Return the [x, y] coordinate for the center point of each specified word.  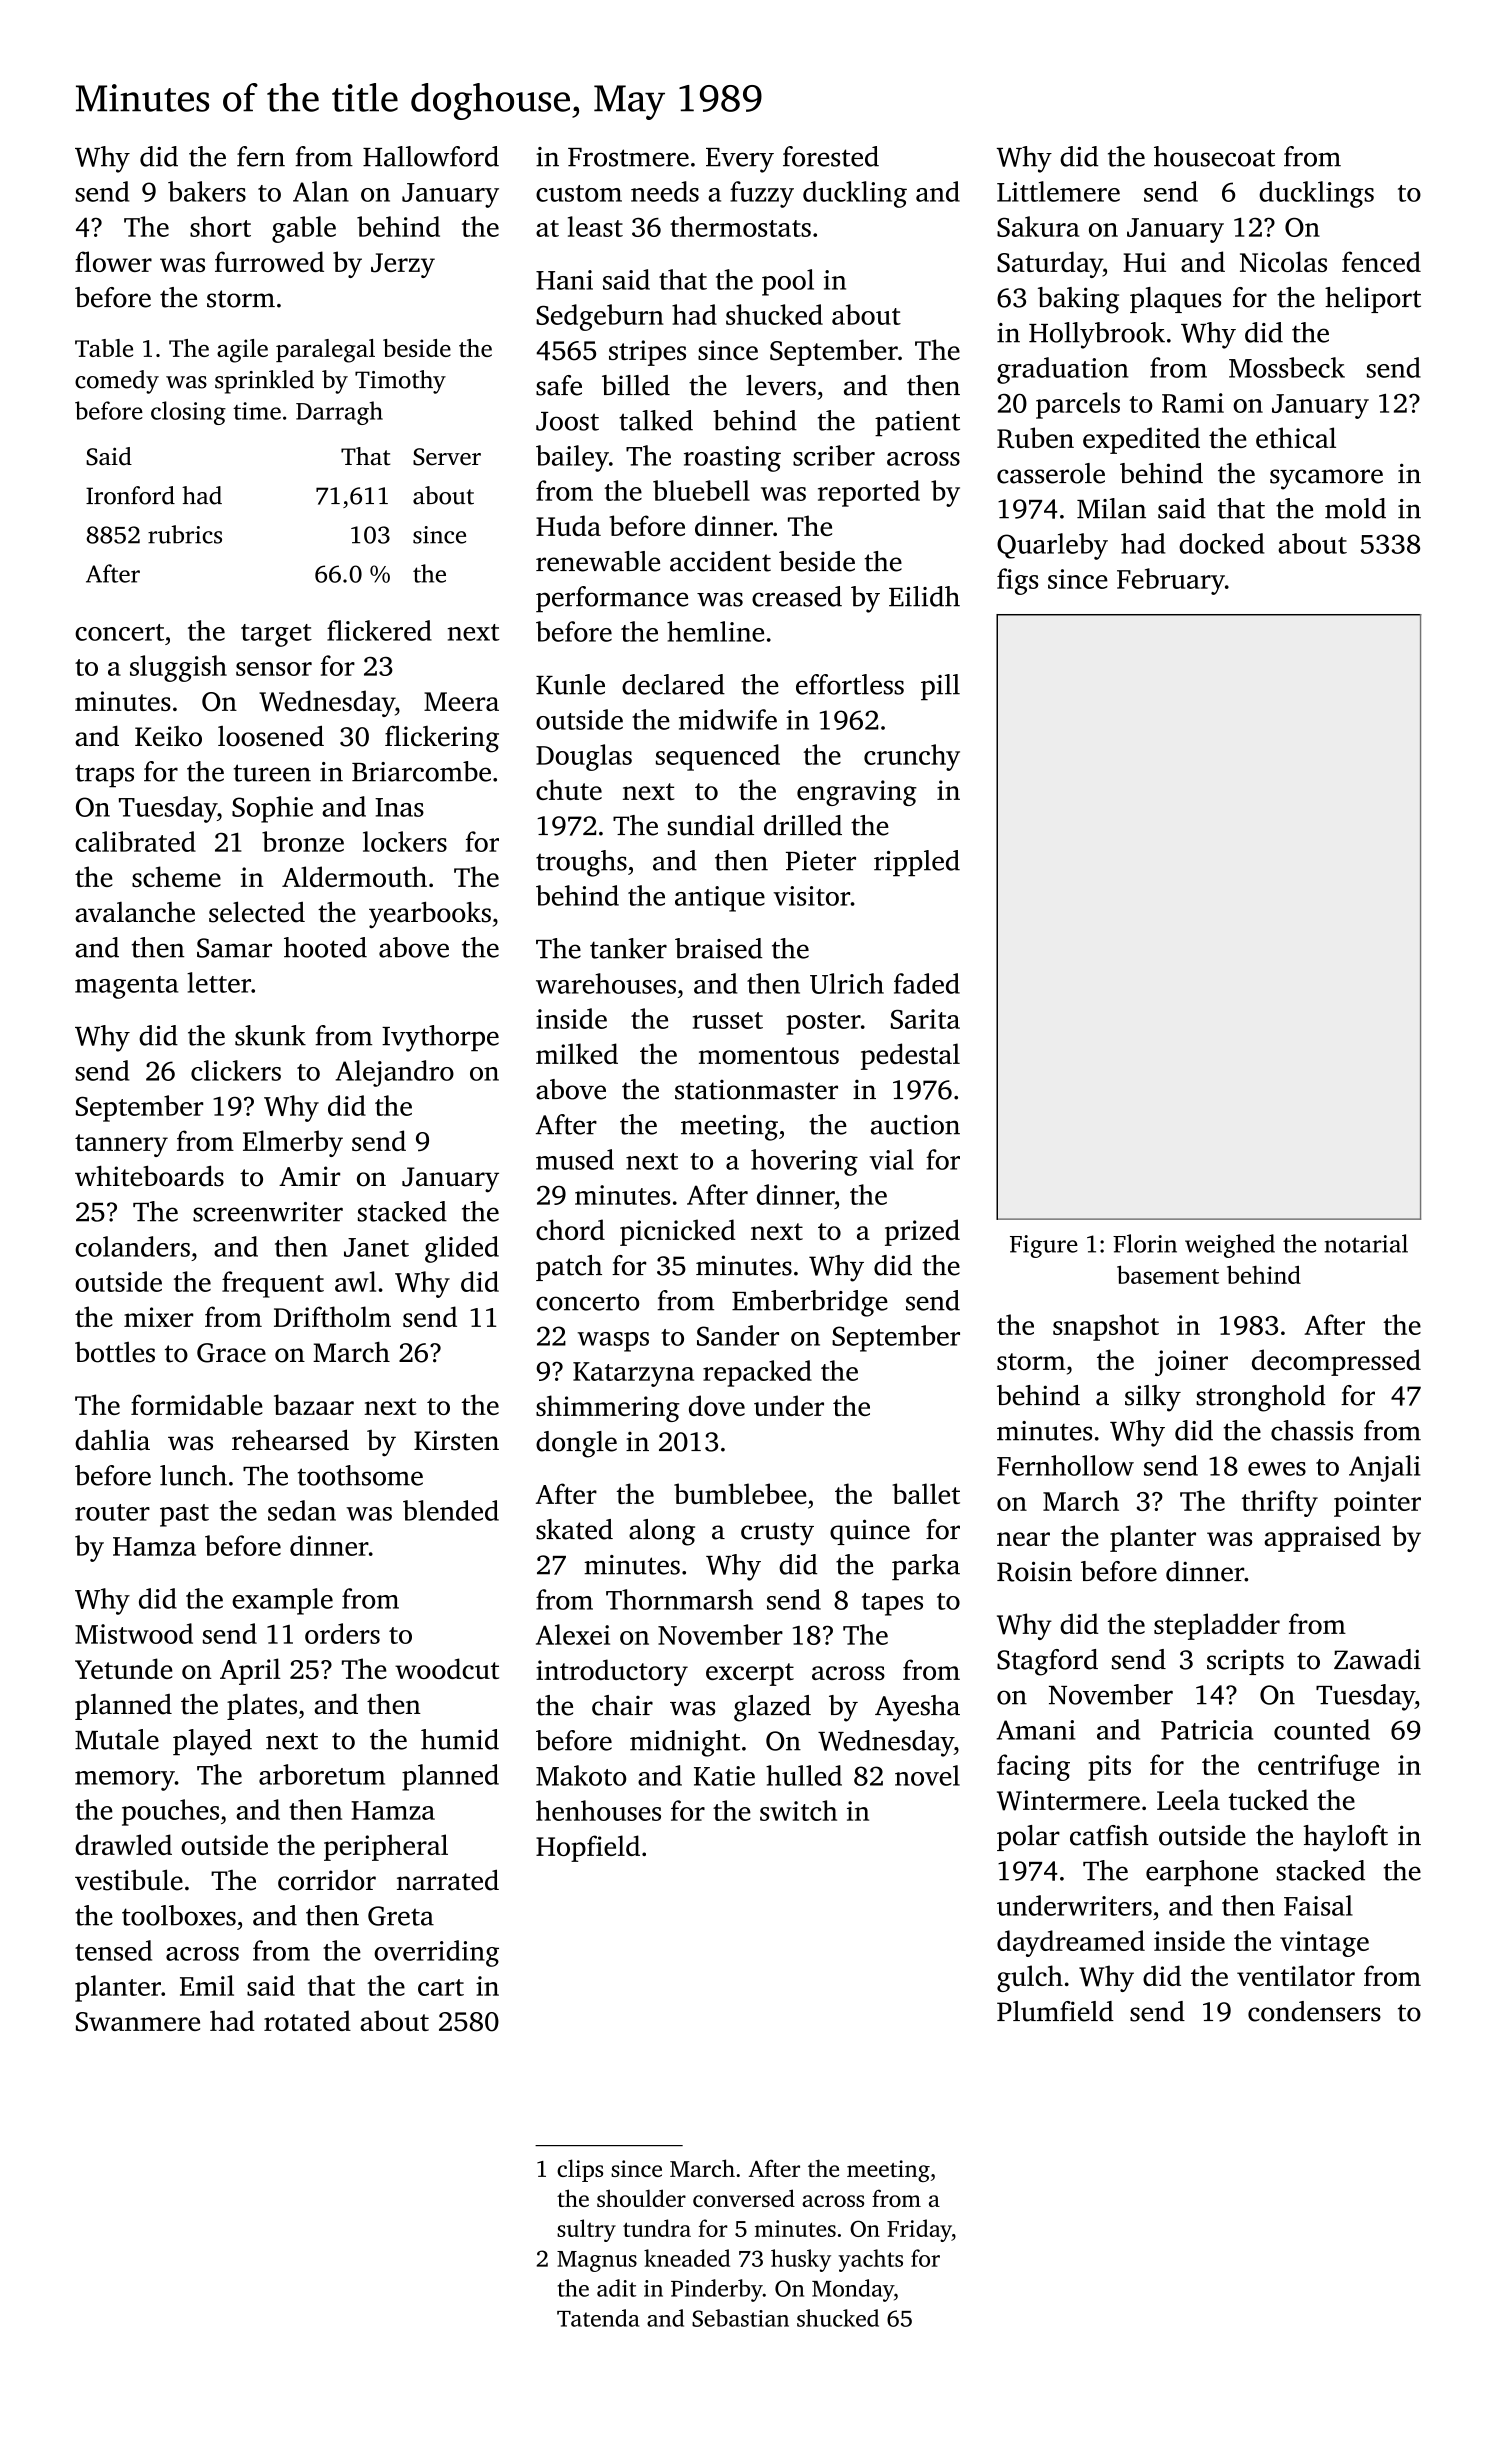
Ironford [130, 495]
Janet [376, 1247]
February [1171, 581]
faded [927, 983]
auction [915, 1125]
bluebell [701, 490]
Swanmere [138, 2022]
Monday [853, 2290]
